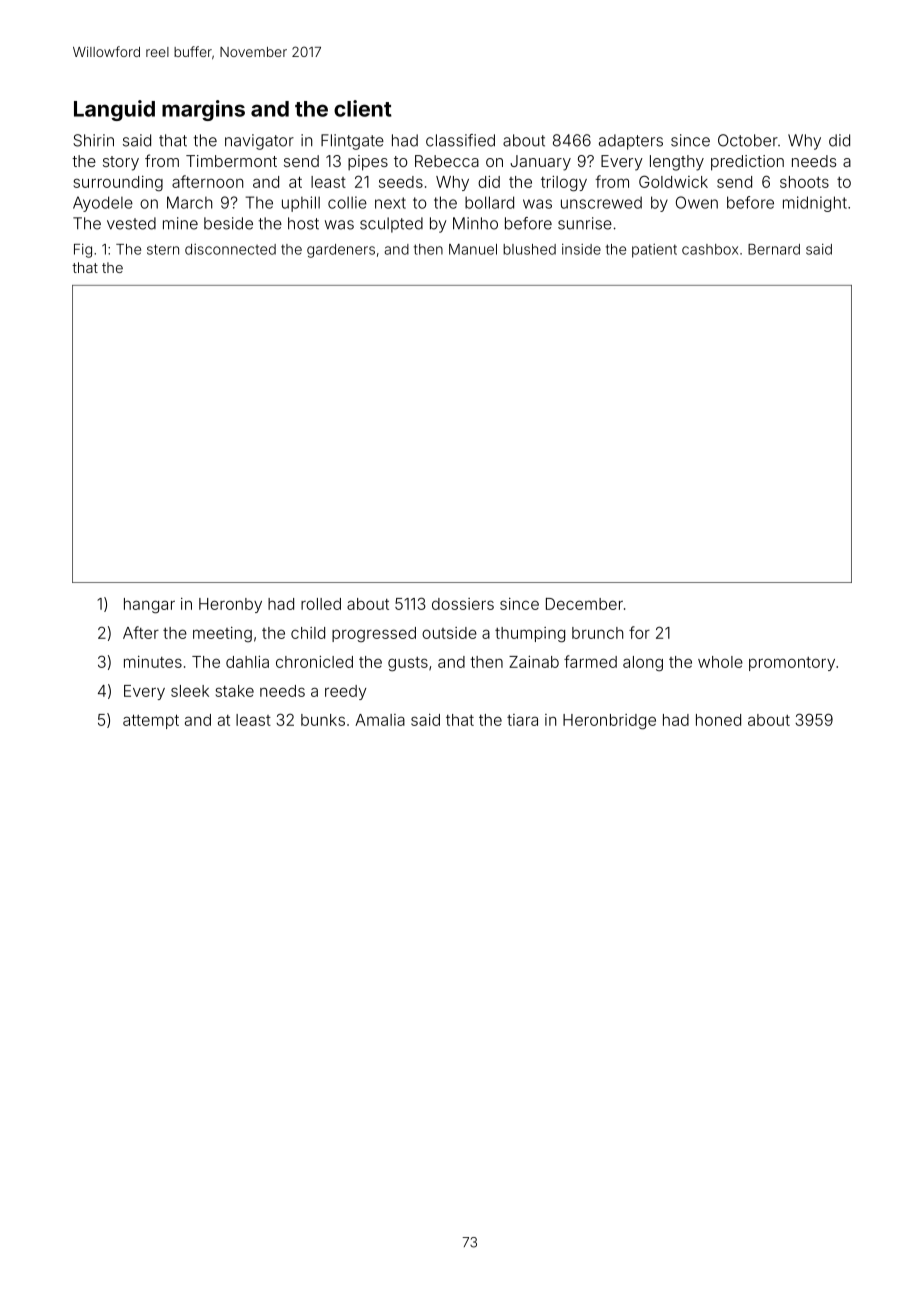 The height and width of the page is (1308, 924). What do you see at coordinates (83, 250) in the page?
I see `Fig` at bounding box center [83, 250].
